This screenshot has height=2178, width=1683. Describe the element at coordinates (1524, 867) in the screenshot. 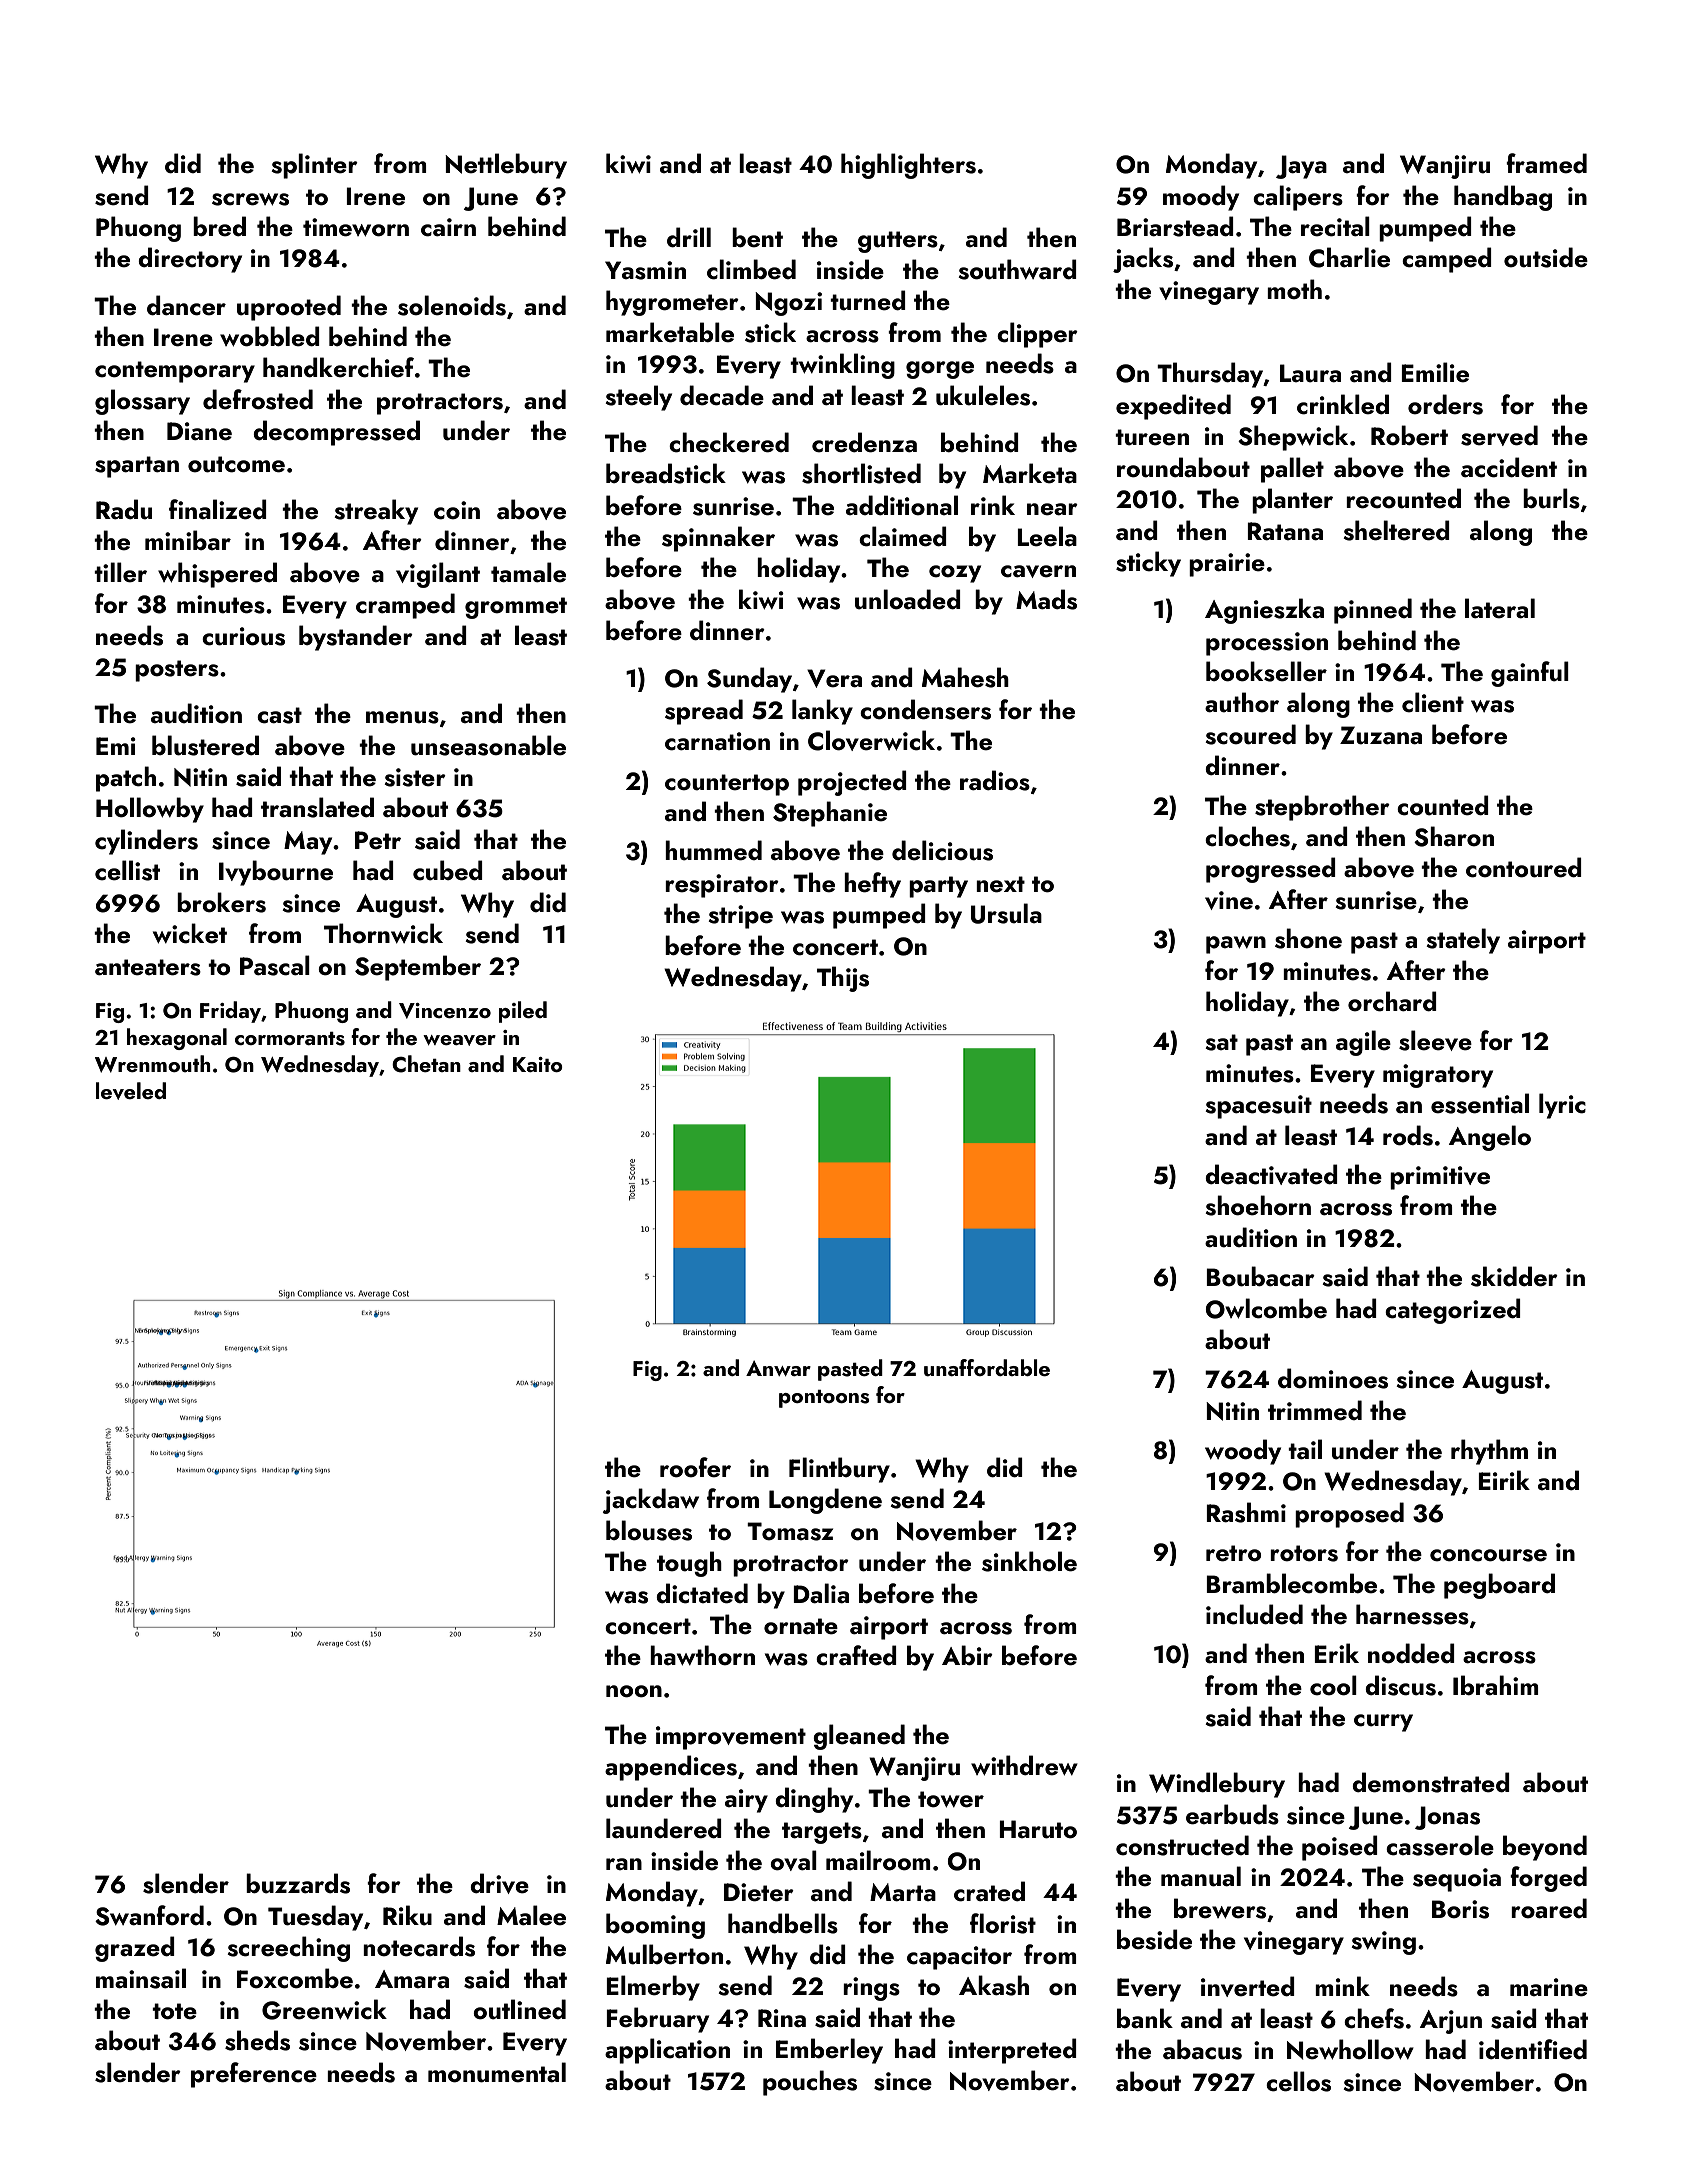

I see `contoured` at that location.
